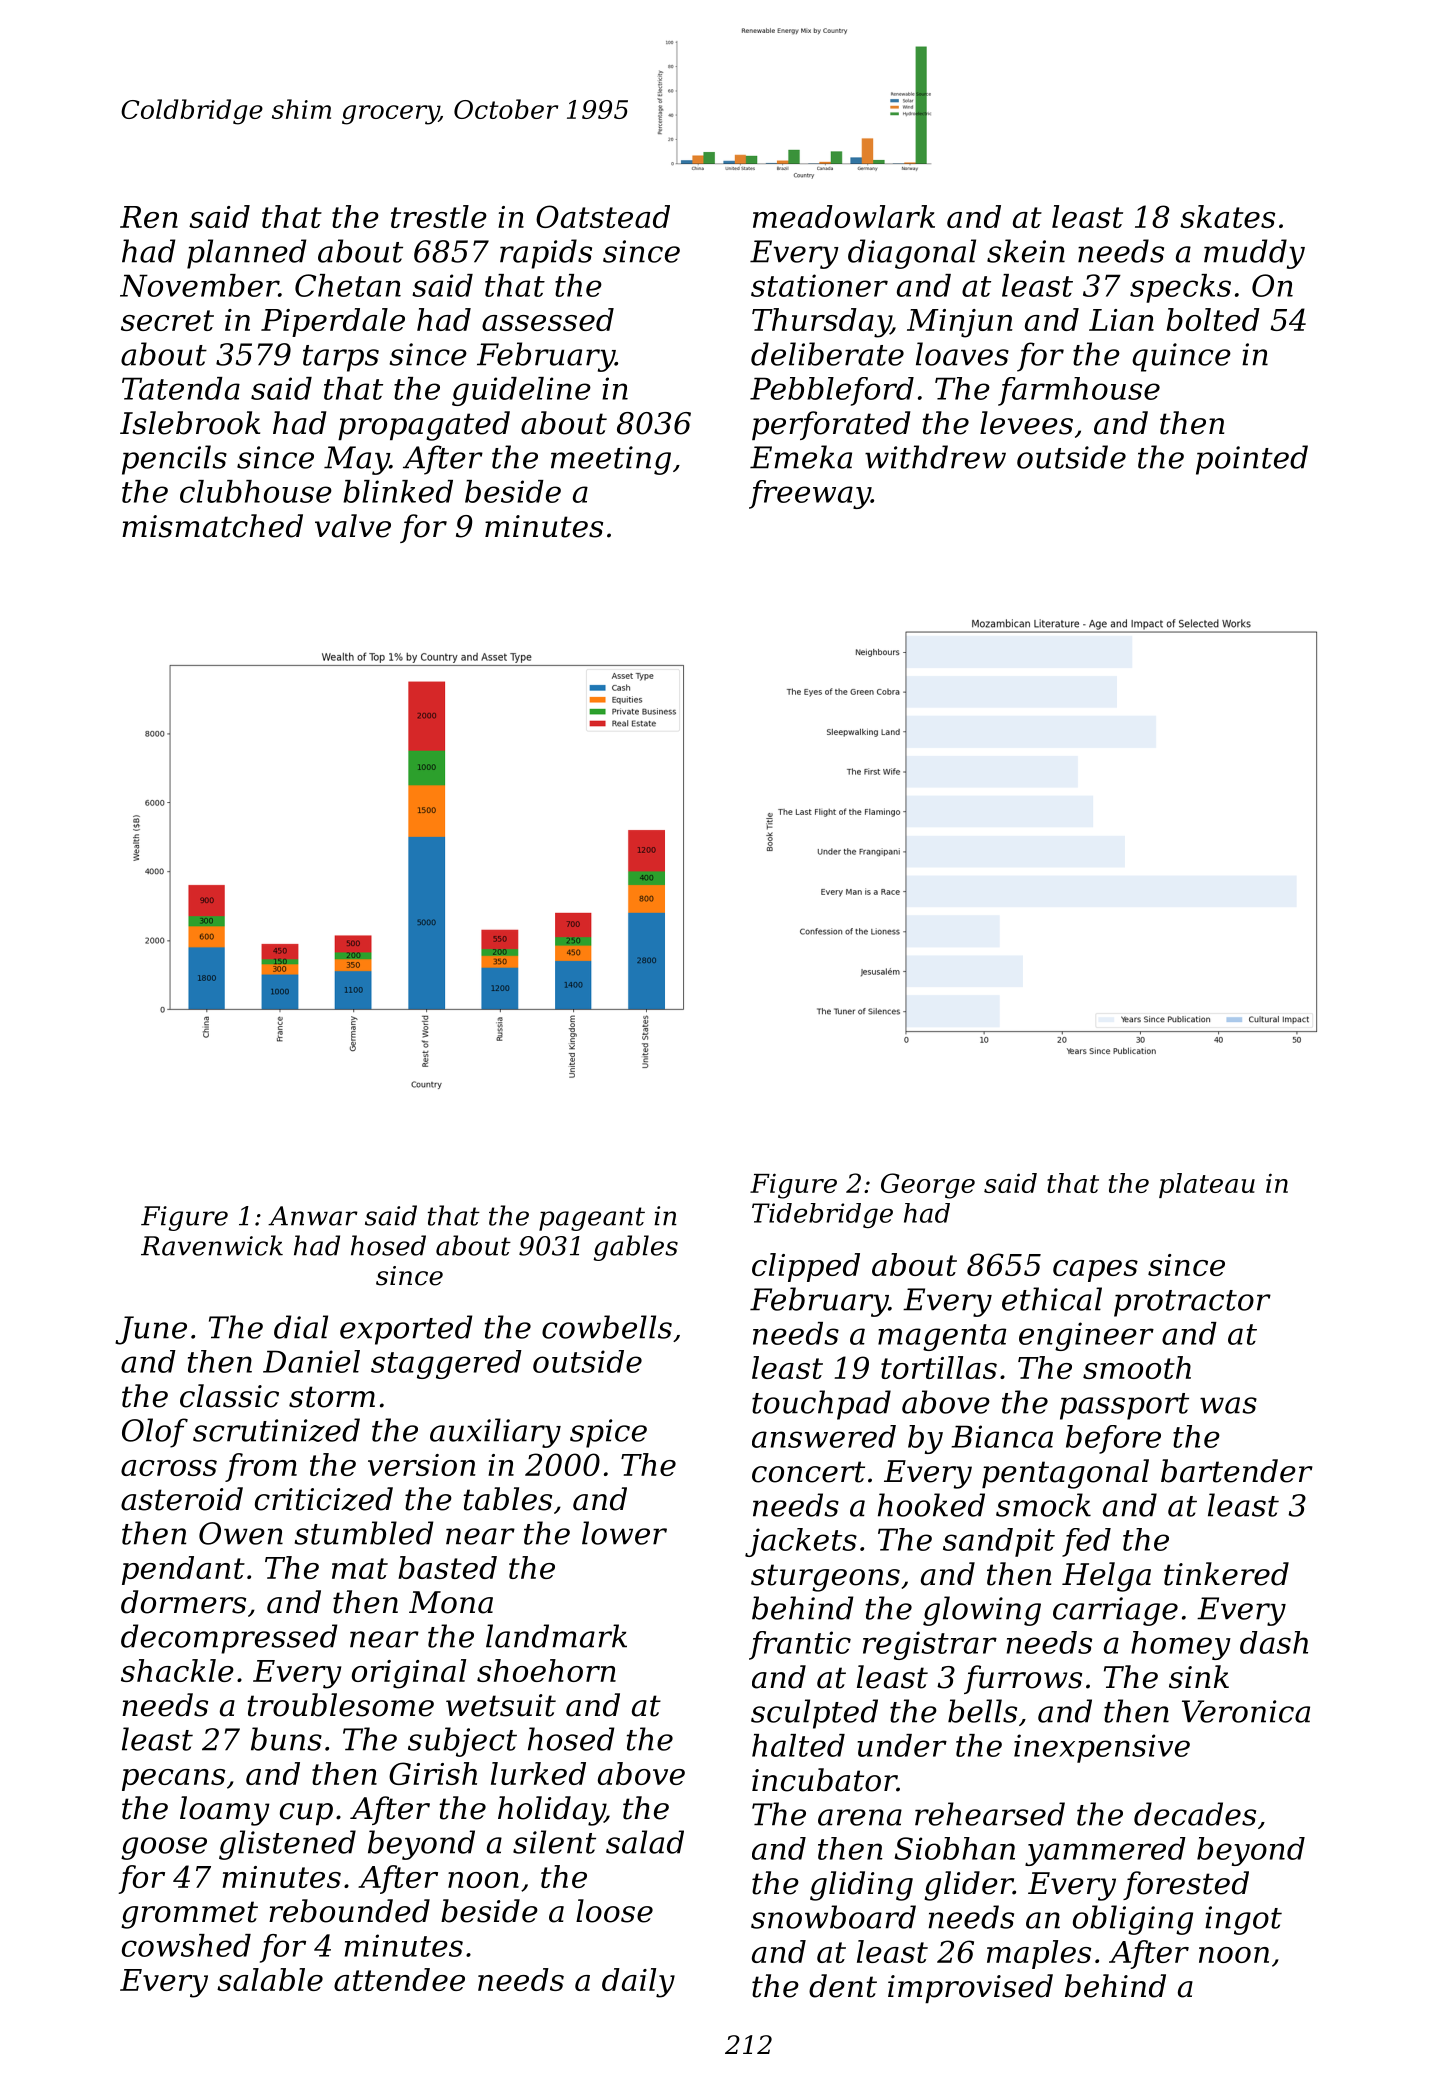 The width and height of the screenshot is (1450, 2100). I want to click on Anwar, so click(313, 1216).
